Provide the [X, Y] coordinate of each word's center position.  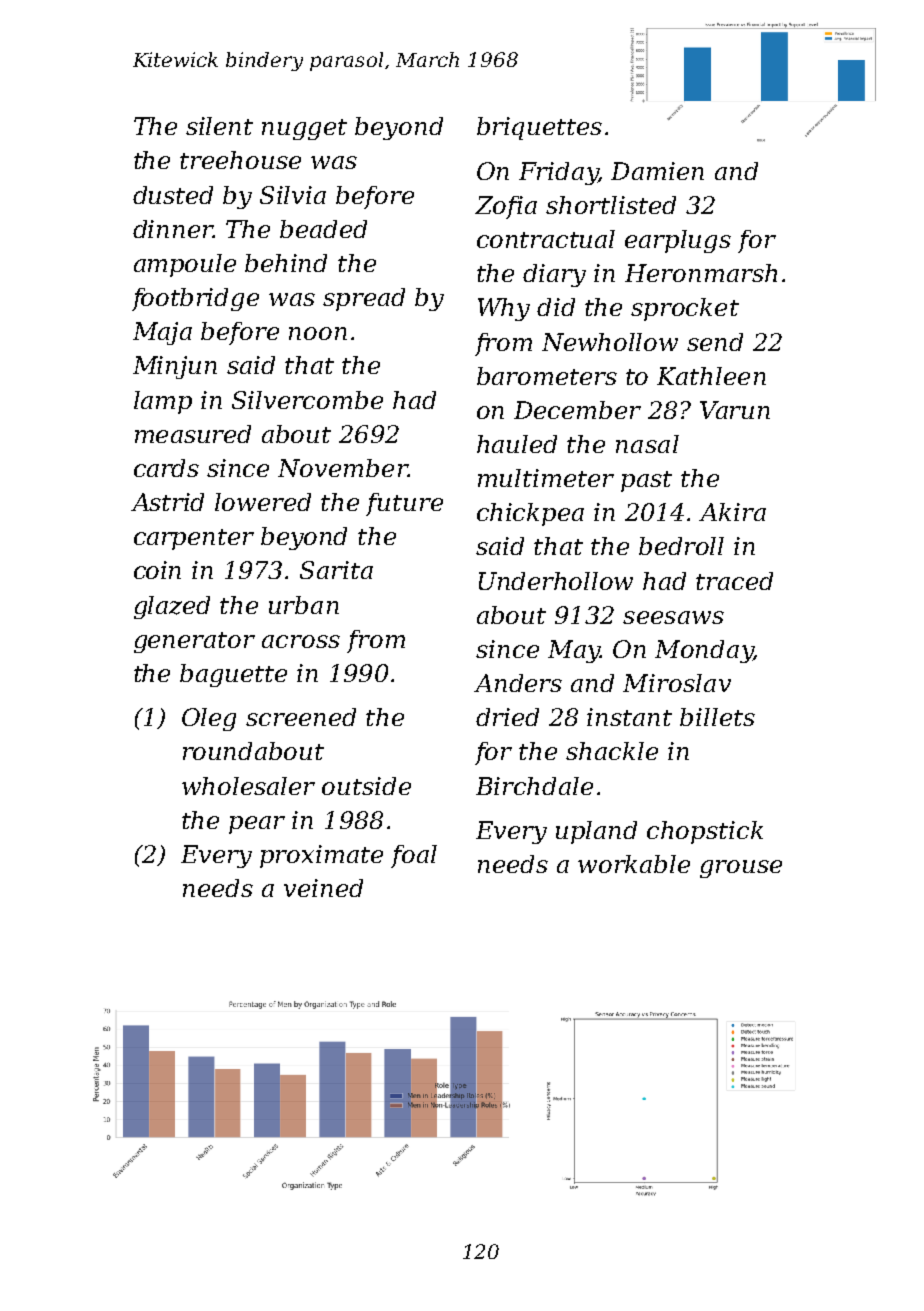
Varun [735, 410]
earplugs [678, 241]
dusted [173, 195]
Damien [657, 171]
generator [194, 642]
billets [717, 717]
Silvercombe [307, 400]
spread [364, 299]
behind [286, 263]
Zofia [506, 207]
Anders [518, 683]
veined [323, 888]
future [404, 504]
